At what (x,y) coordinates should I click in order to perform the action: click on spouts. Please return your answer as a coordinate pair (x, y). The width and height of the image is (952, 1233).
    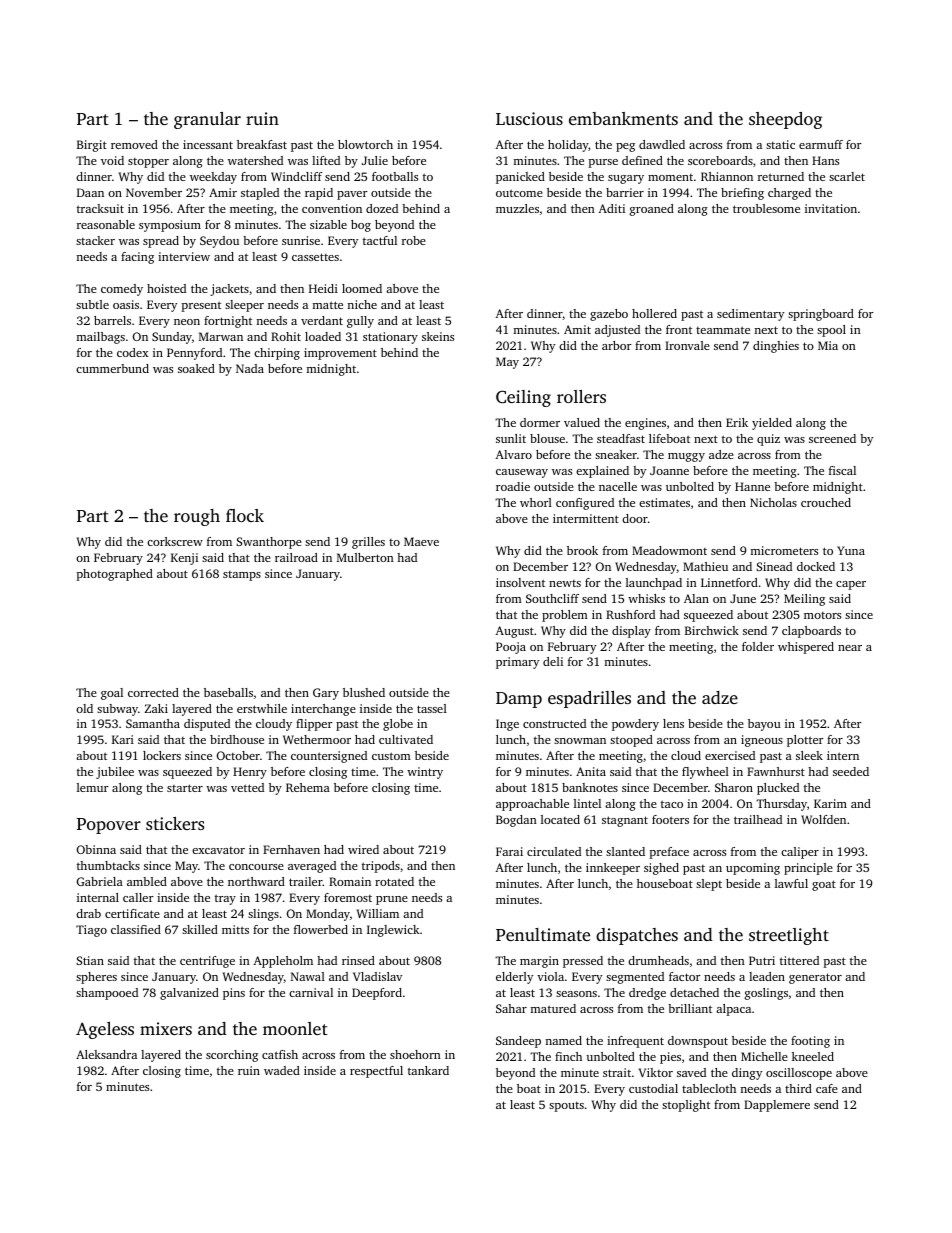
    Looking at the image, I should click on (566, 1107).
